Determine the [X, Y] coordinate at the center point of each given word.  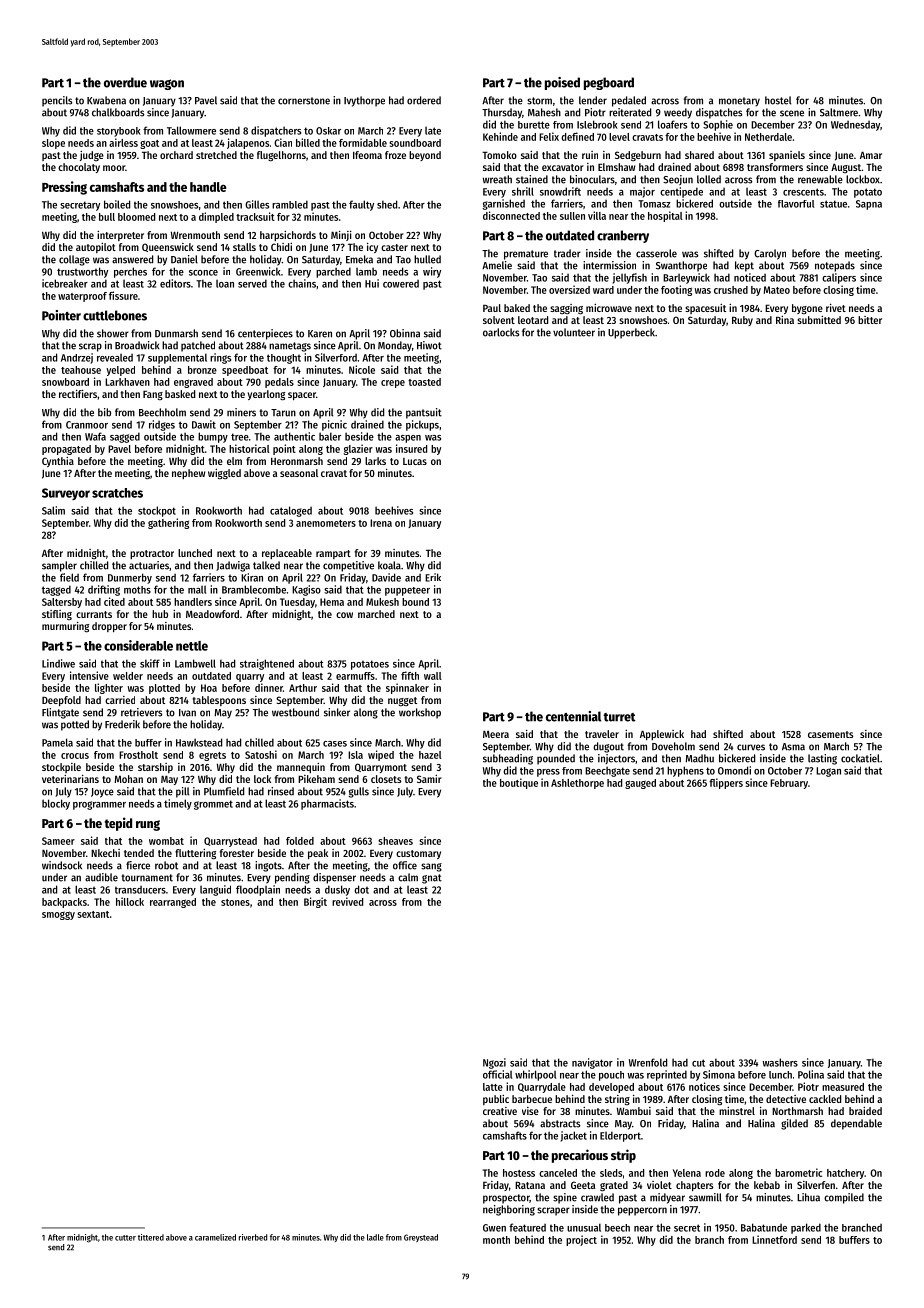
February [789, 784]
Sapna [869, 205]
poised [562, 83]
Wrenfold [648, 1062]
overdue [125, 82]
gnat [432, 879]
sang [431, 867]
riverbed [253, 1237]
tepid [118, 824]
